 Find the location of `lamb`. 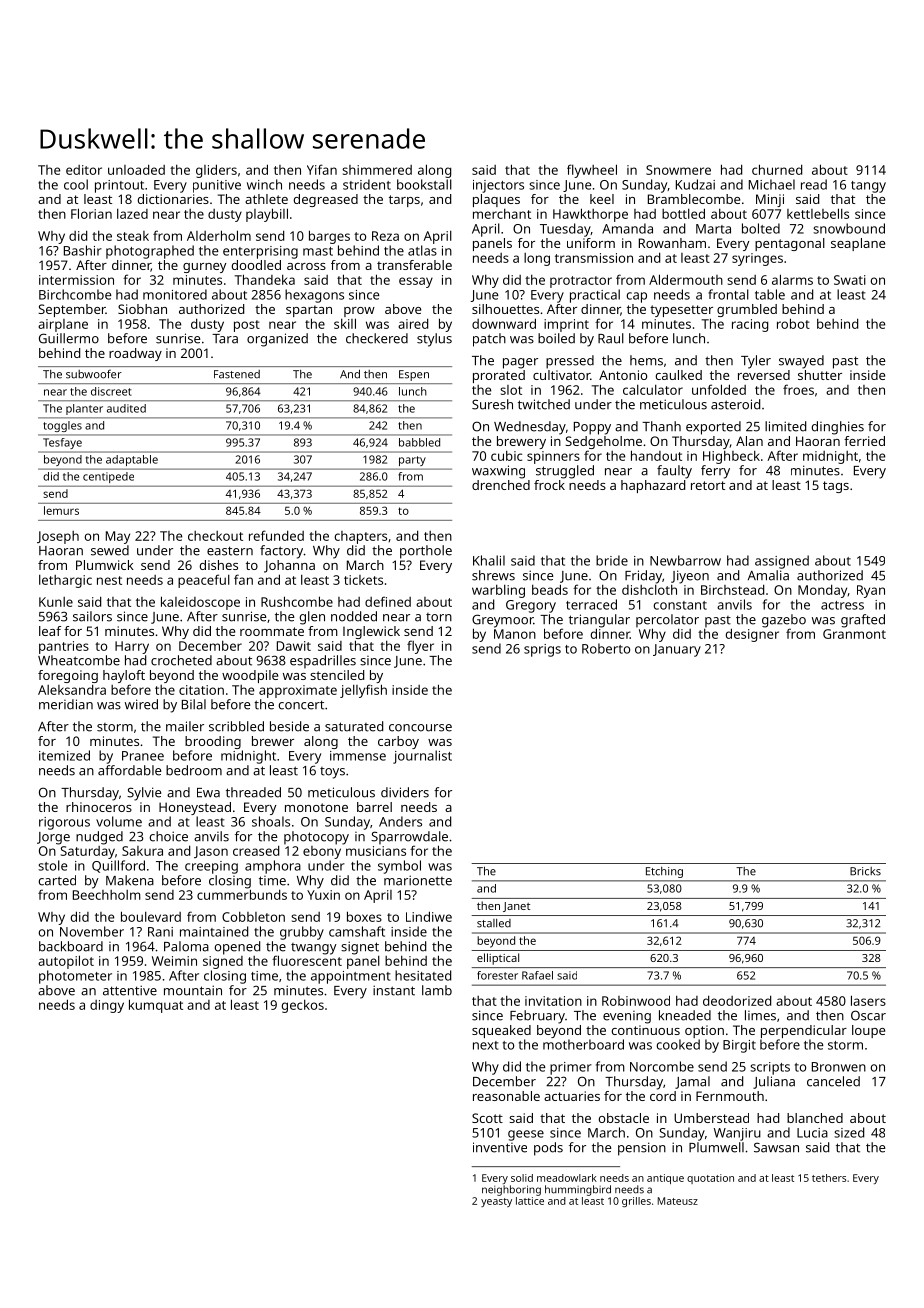

lamb is located at coordinates (437, 990).
